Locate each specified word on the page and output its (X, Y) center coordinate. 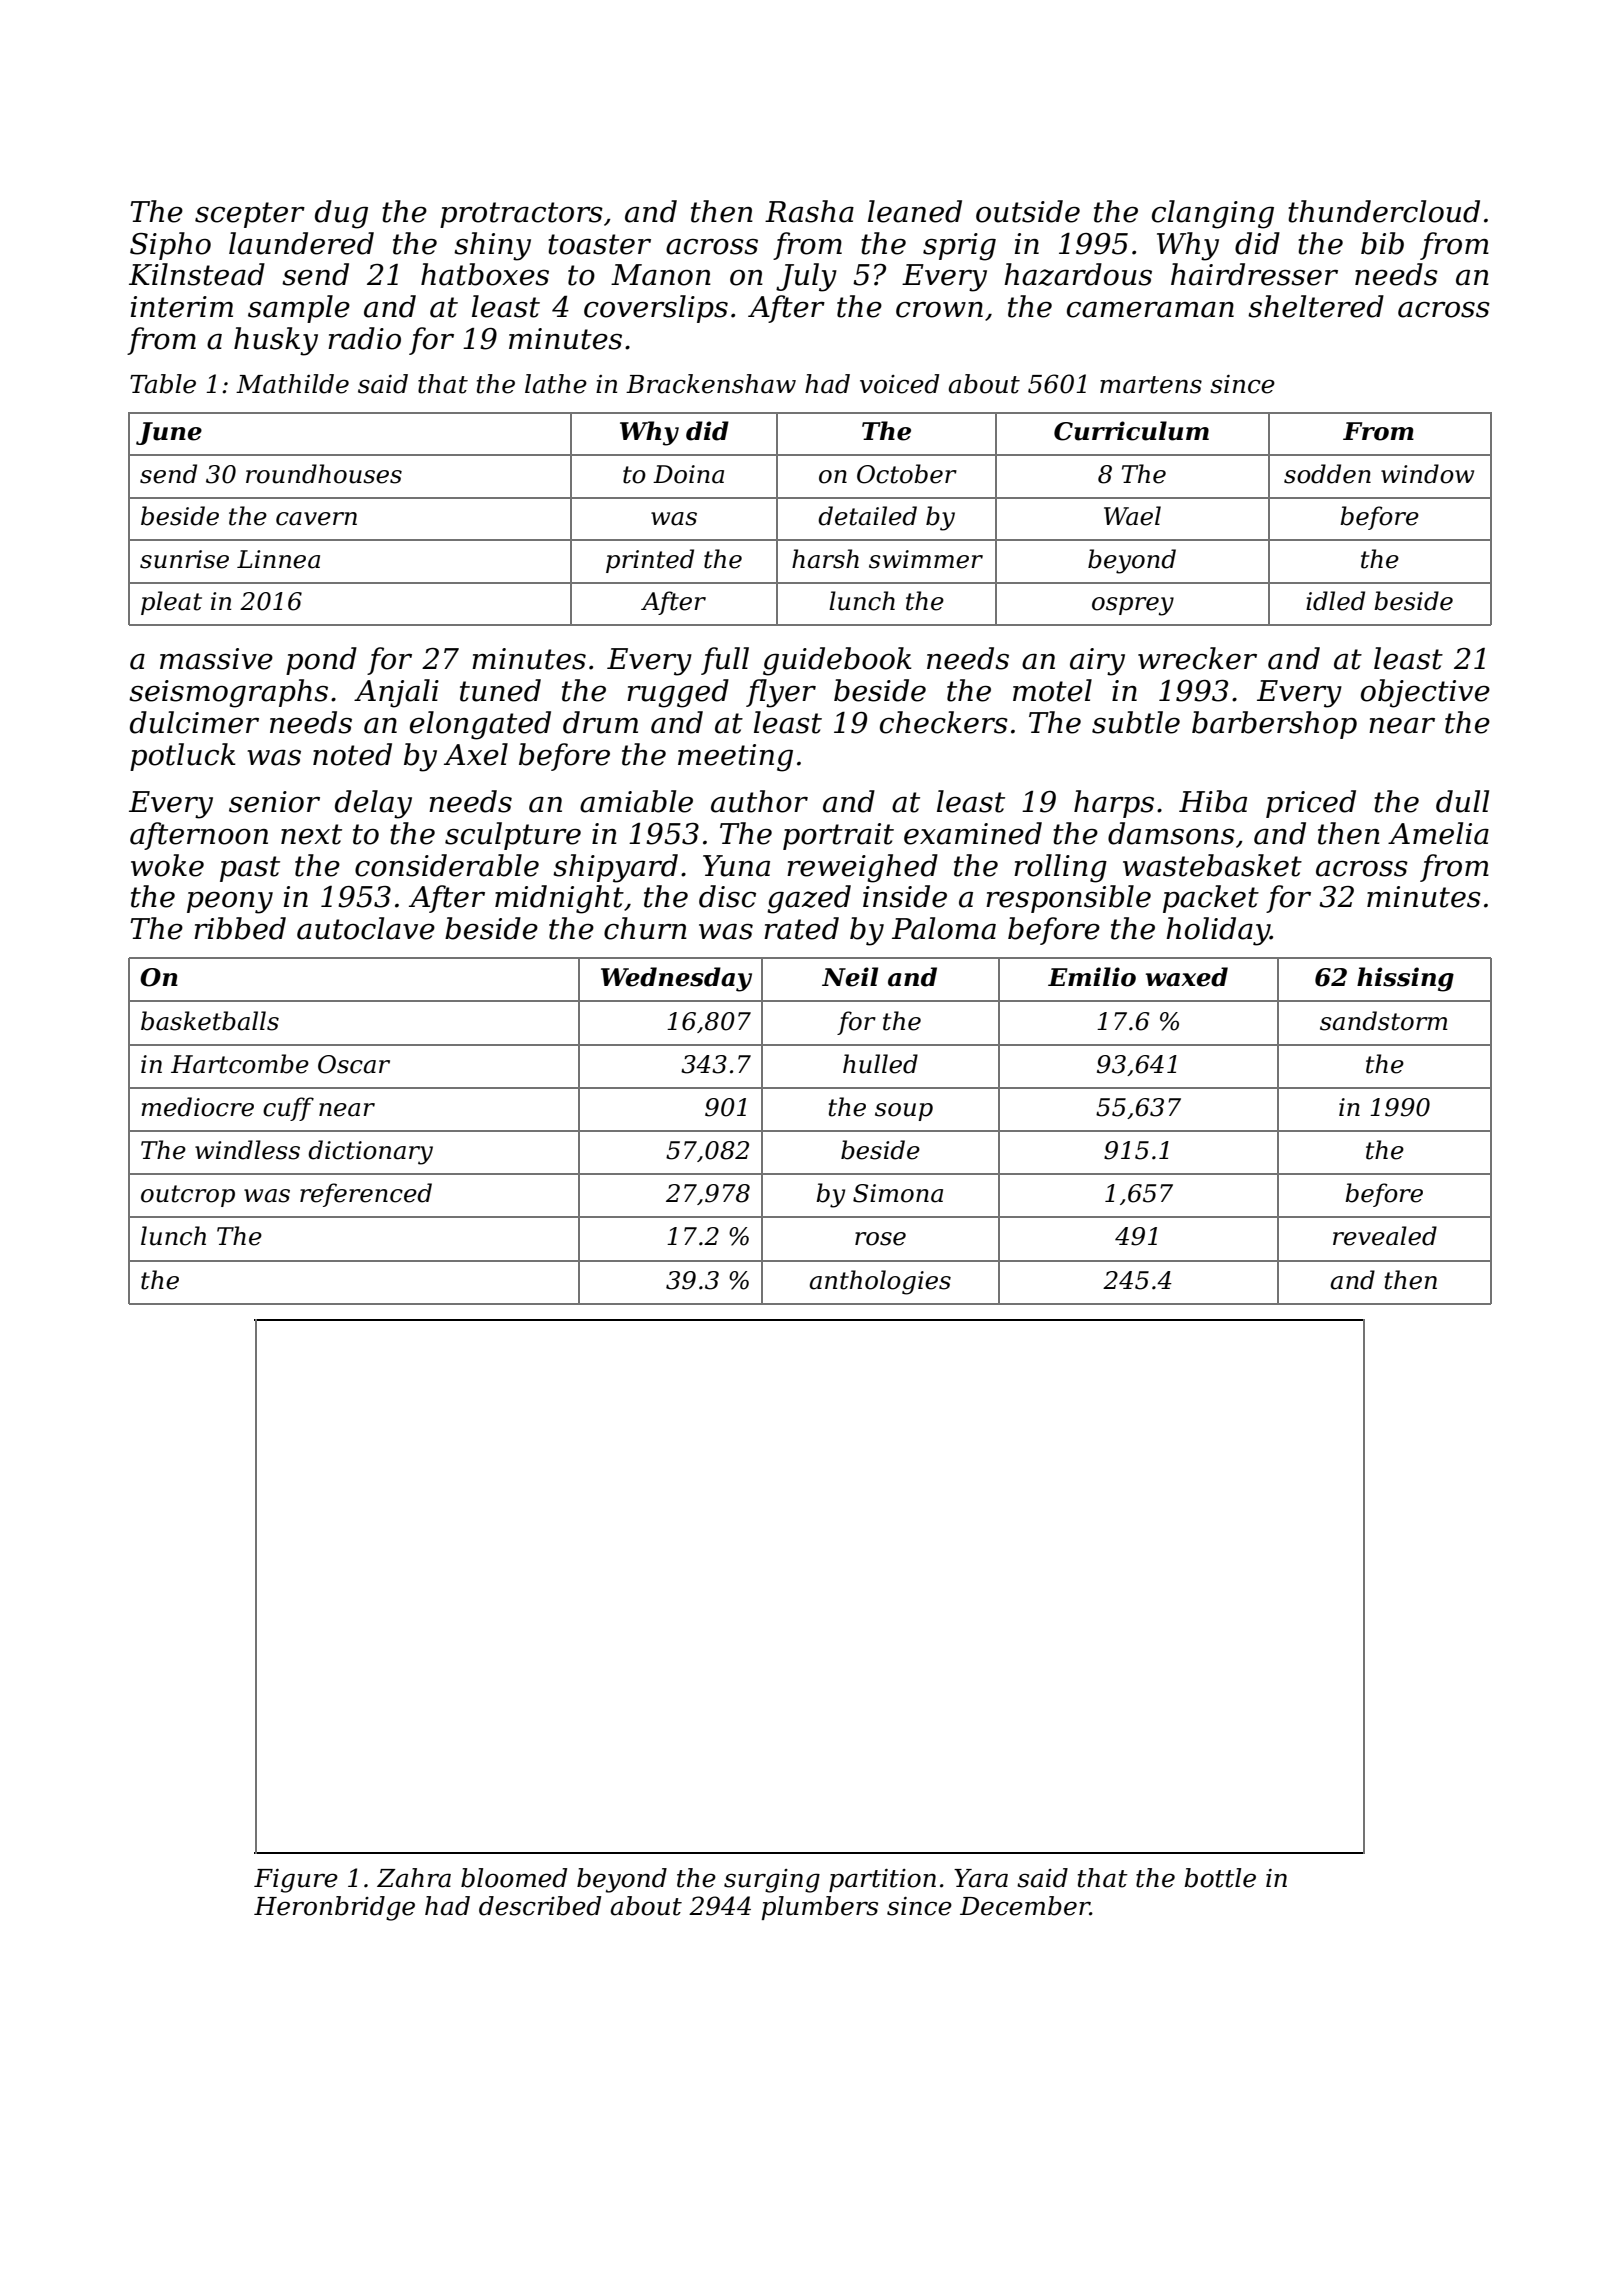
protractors (521, 215)
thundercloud (1384, 211)
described (540, 1906)
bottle (1220, 1878)
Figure (296, 1881)
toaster (599, 244)
